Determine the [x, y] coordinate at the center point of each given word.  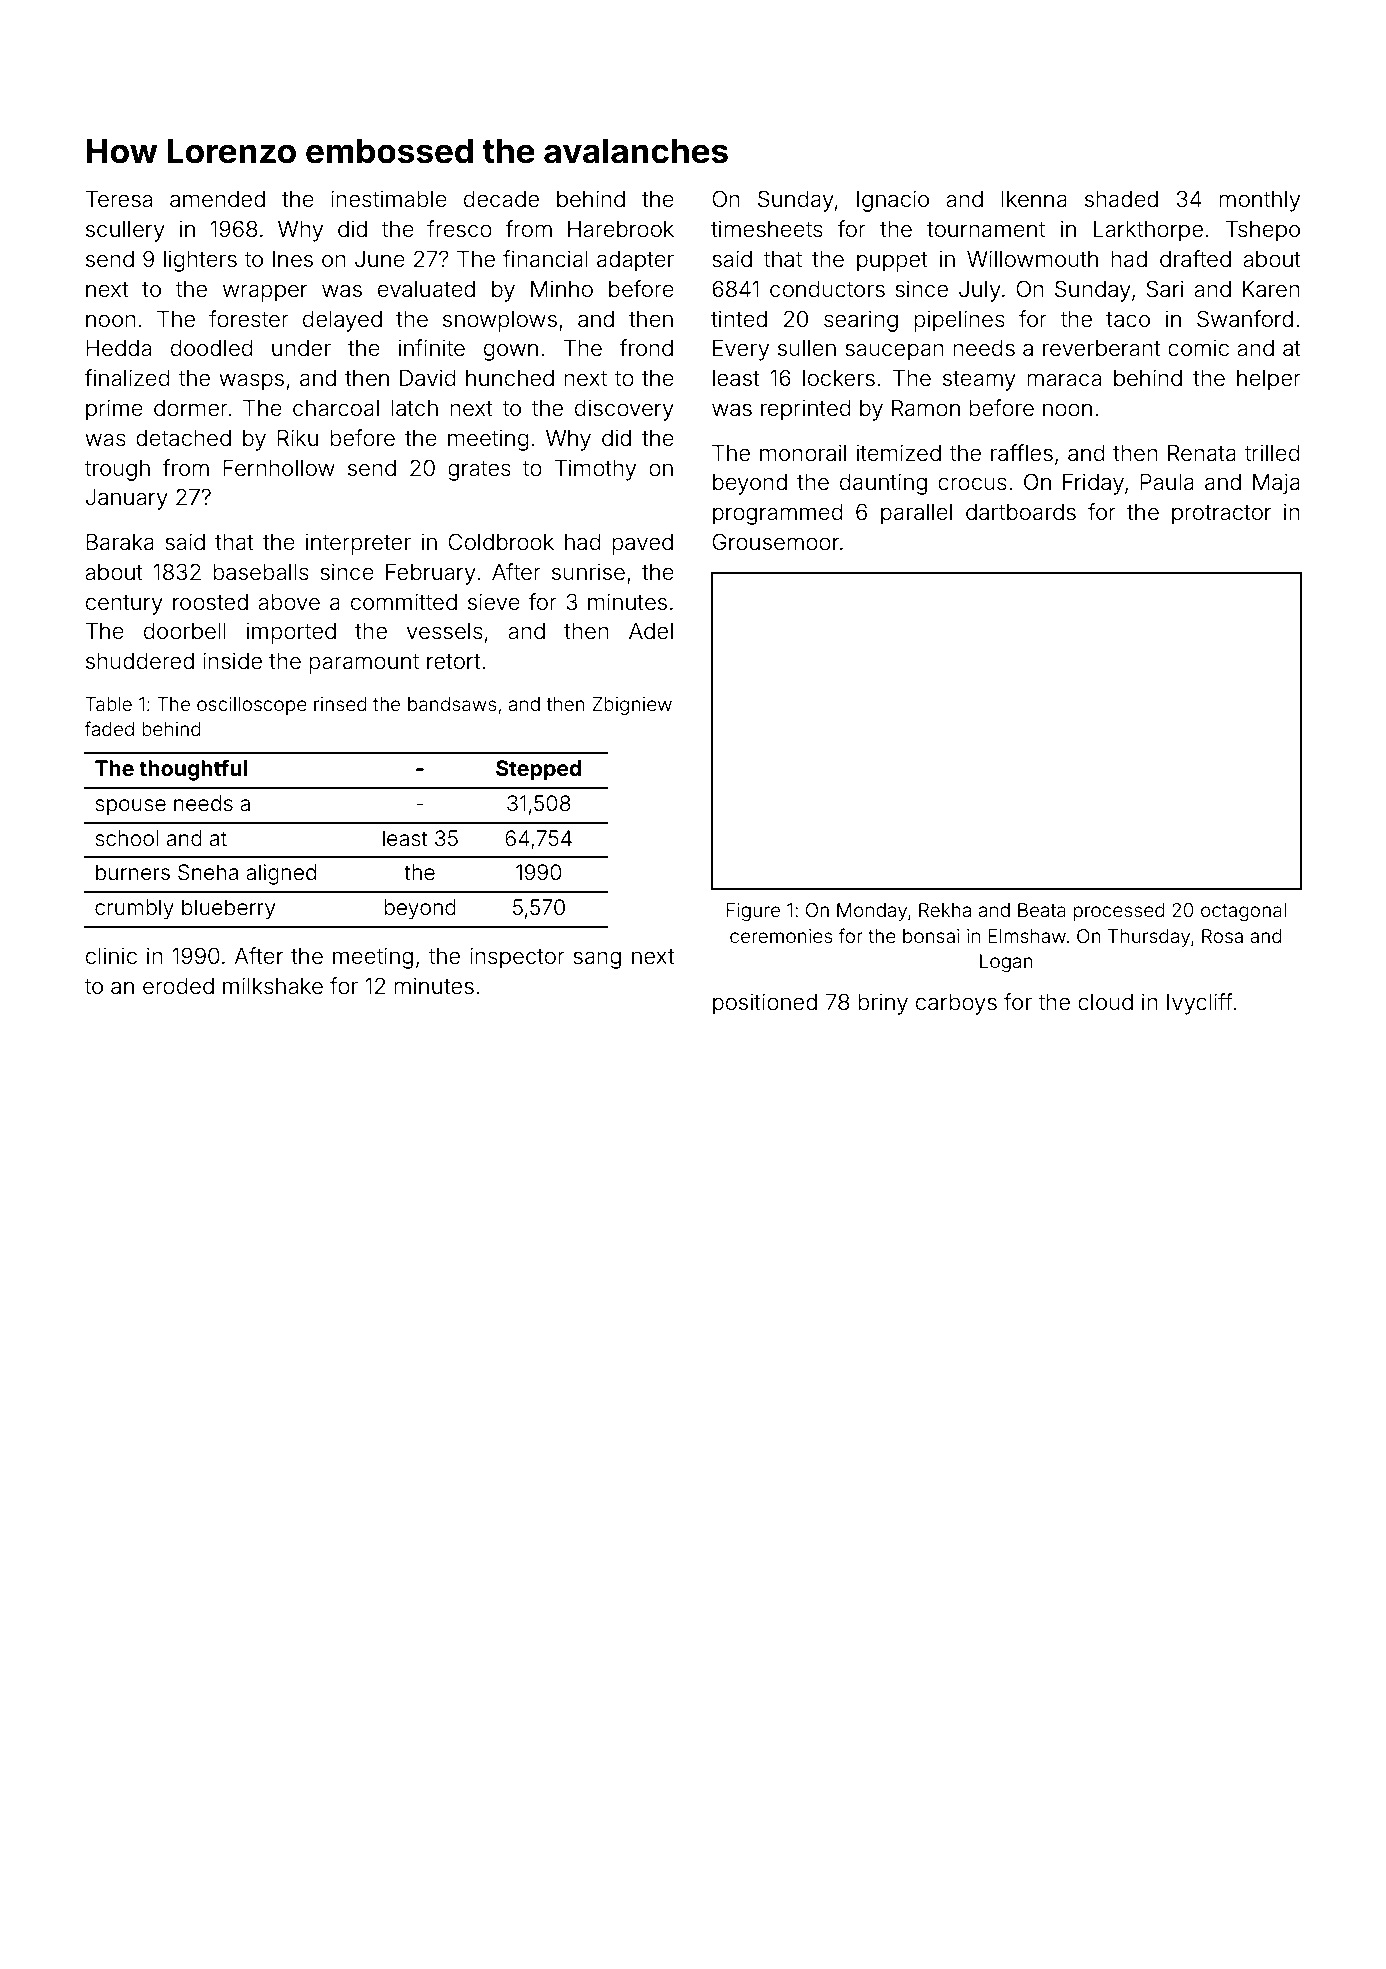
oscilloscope [252, 706]
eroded [178, 986]
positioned [765, 1004]
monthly [1260, 201]
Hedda [118, 348]
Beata [1042, 910]
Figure [753, 912]
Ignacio [893, 201]
